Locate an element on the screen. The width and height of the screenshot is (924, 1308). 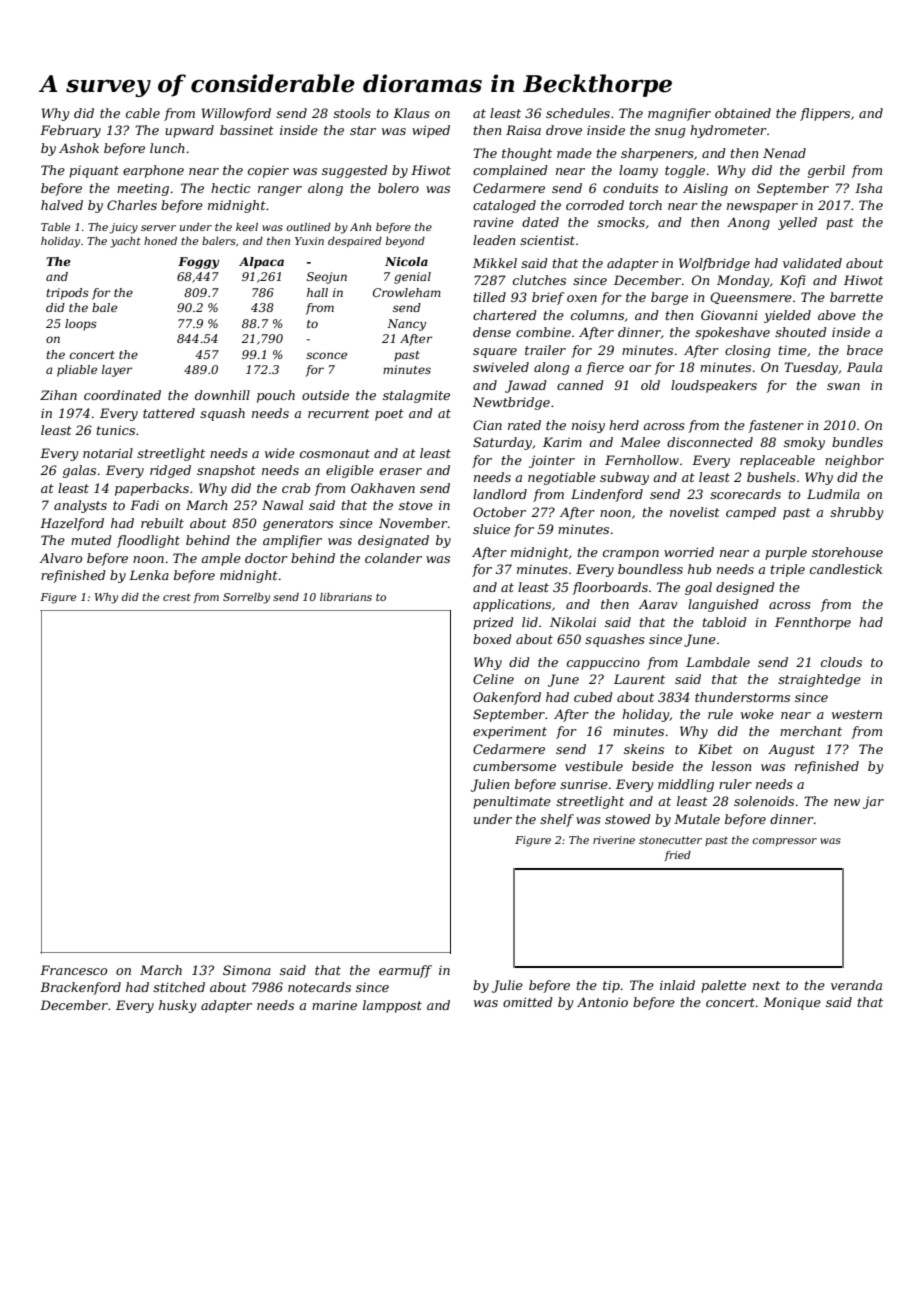
cable is located at coordinates (143, 113).
